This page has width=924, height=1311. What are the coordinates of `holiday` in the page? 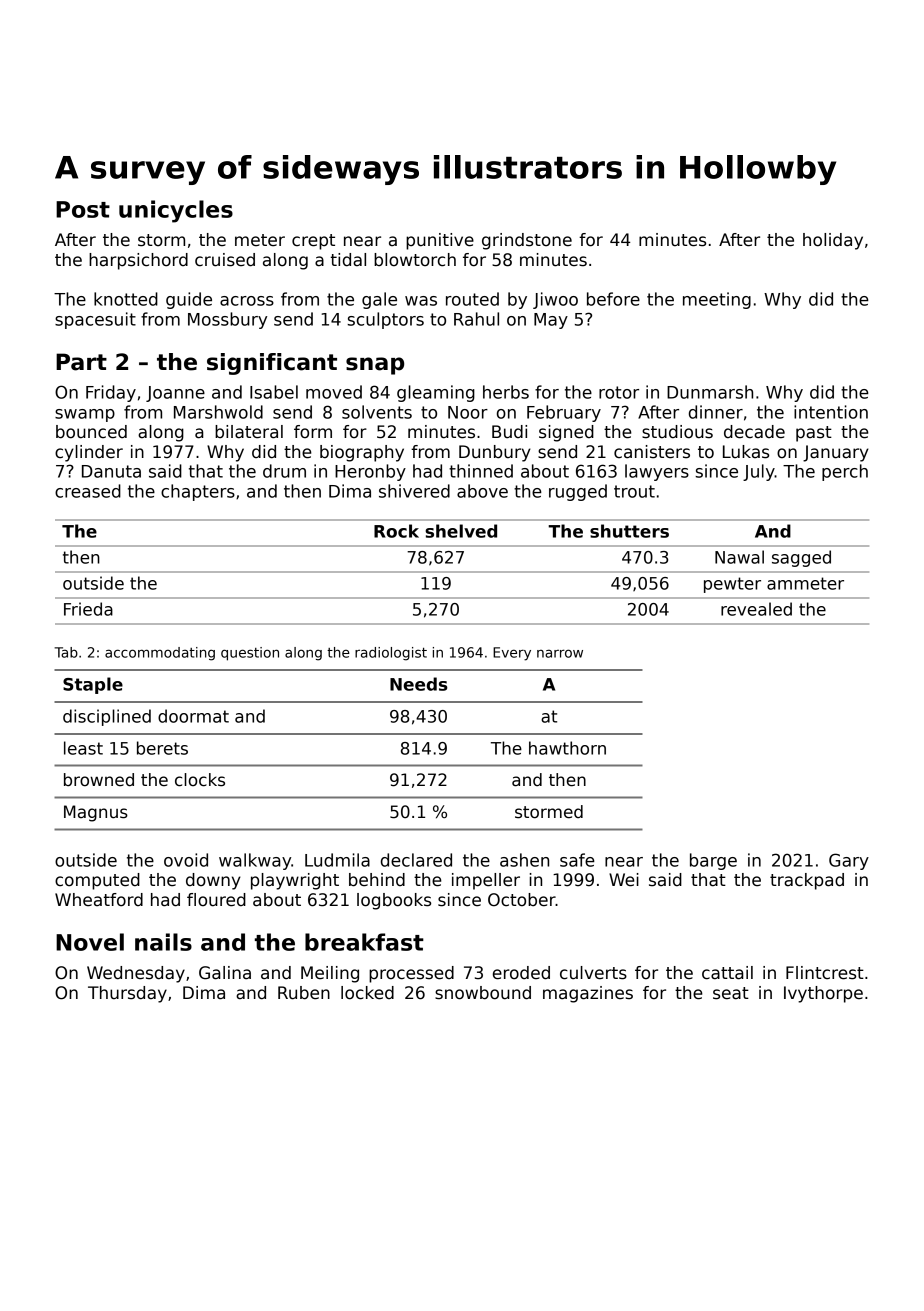 It's located at (833, 241).
